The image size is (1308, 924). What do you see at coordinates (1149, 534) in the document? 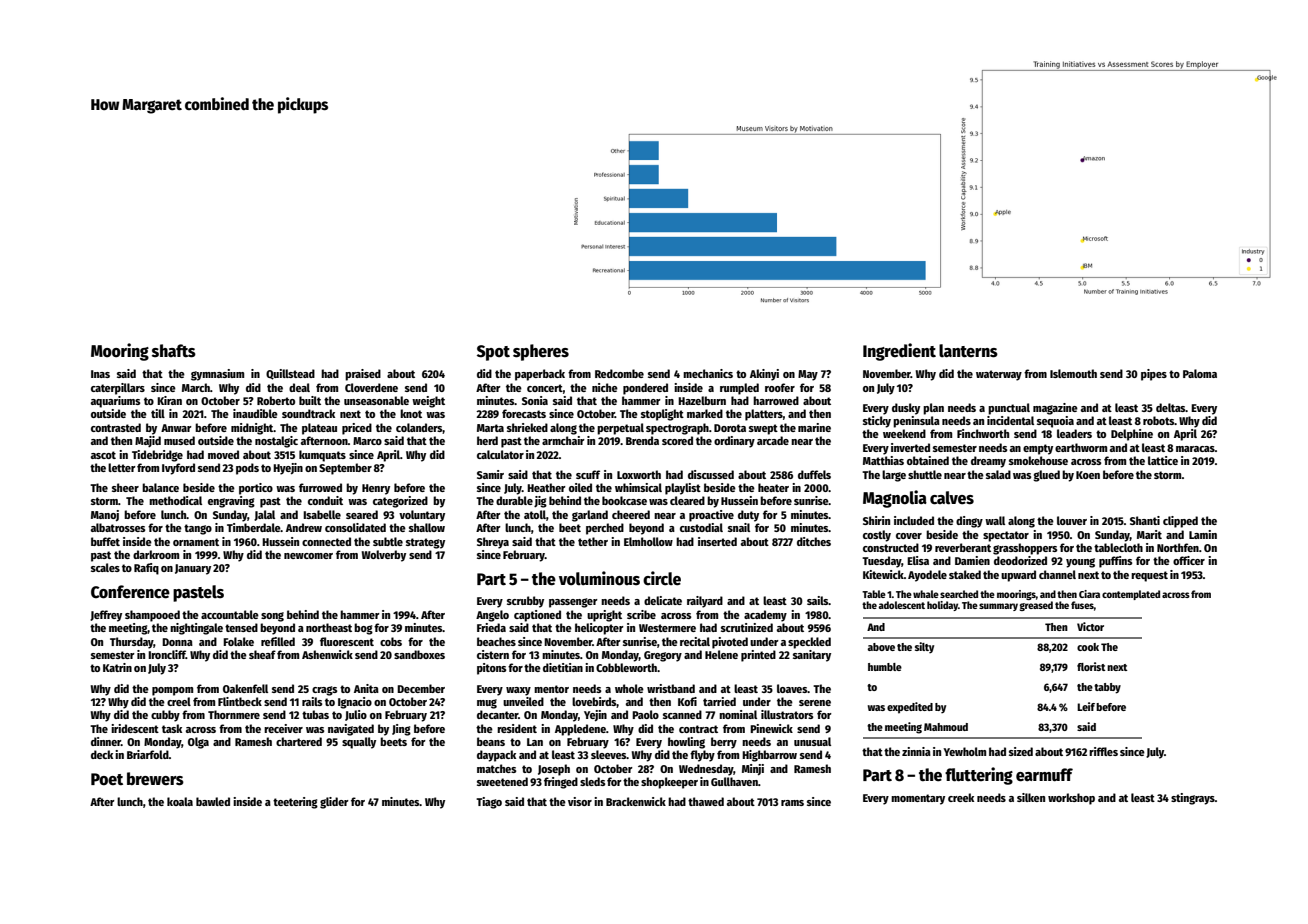
I see `Marit` at bounding box center [1149, 534].
